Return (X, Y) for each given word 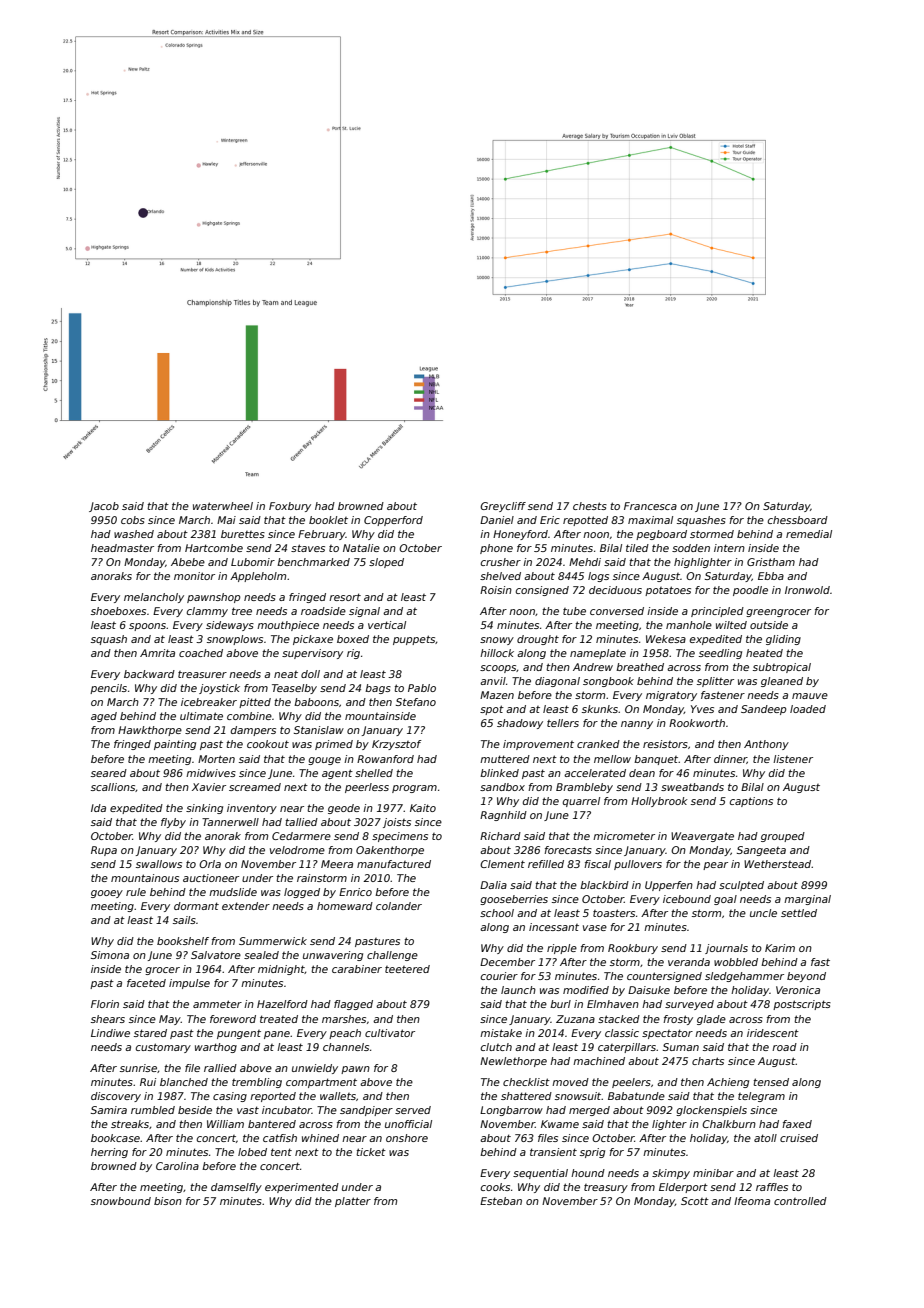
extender (246, 906)
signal (364, 612)
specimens (400, 837)
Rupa (104, 851)
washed (134, 534)
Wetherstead (778, 864)
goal (725, 900)
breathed (640, 667)
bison (168, 1201)
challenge (392, 956)
